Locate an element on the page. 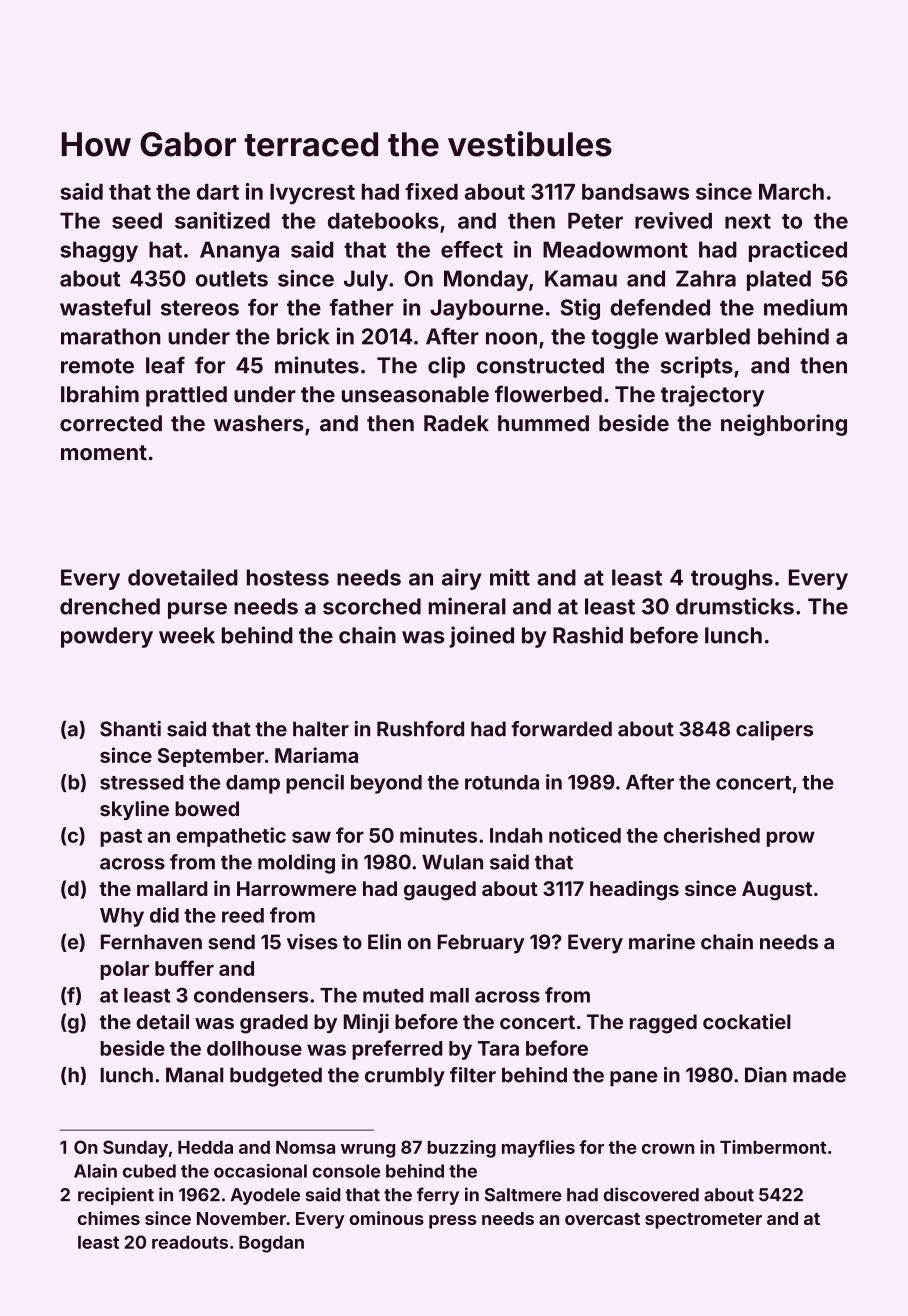 The width and height of the document is (908, 1316). washers is located at coordinates (259, 423).
